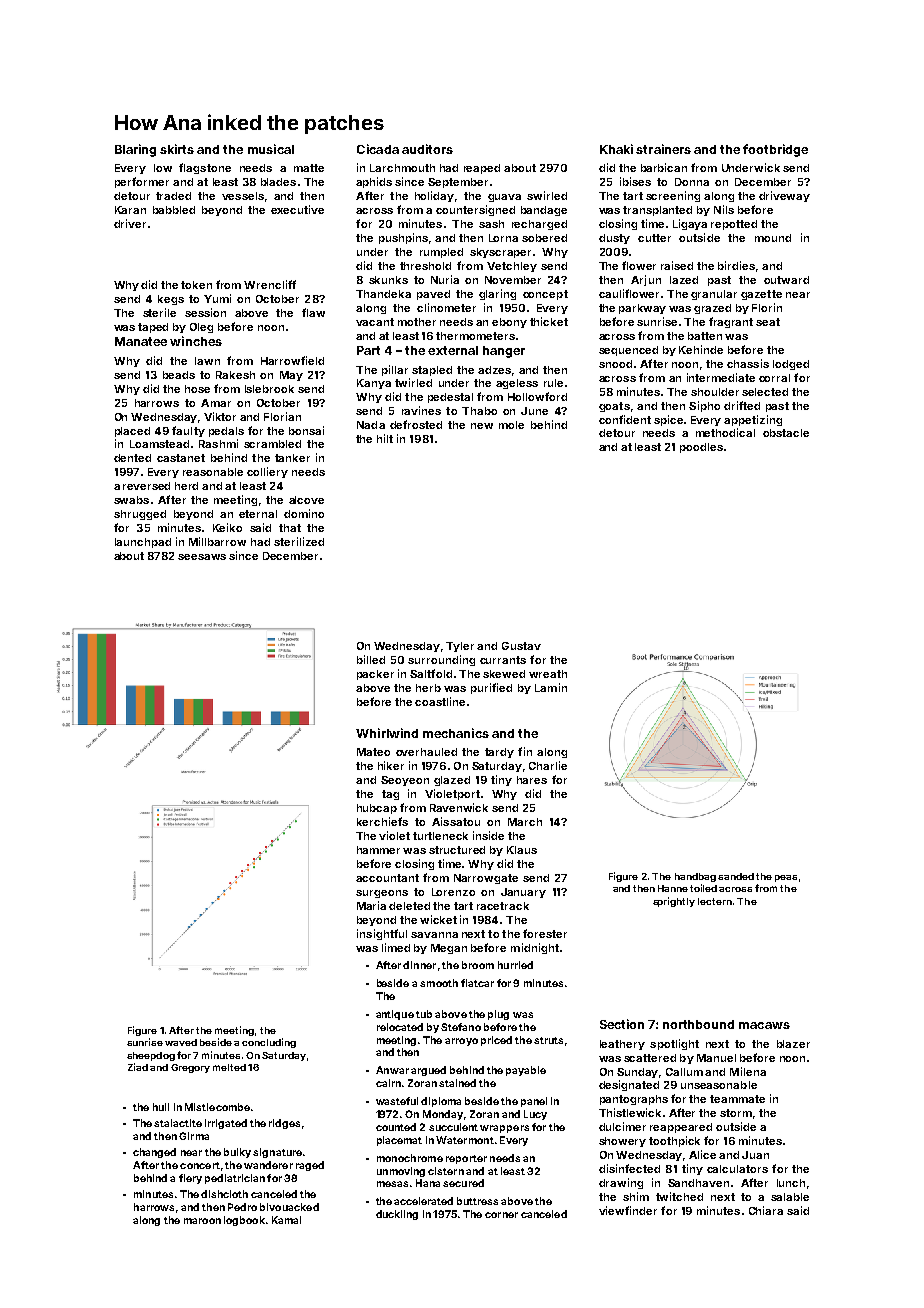  I want to click on Ligaya, so click(690, 224).
